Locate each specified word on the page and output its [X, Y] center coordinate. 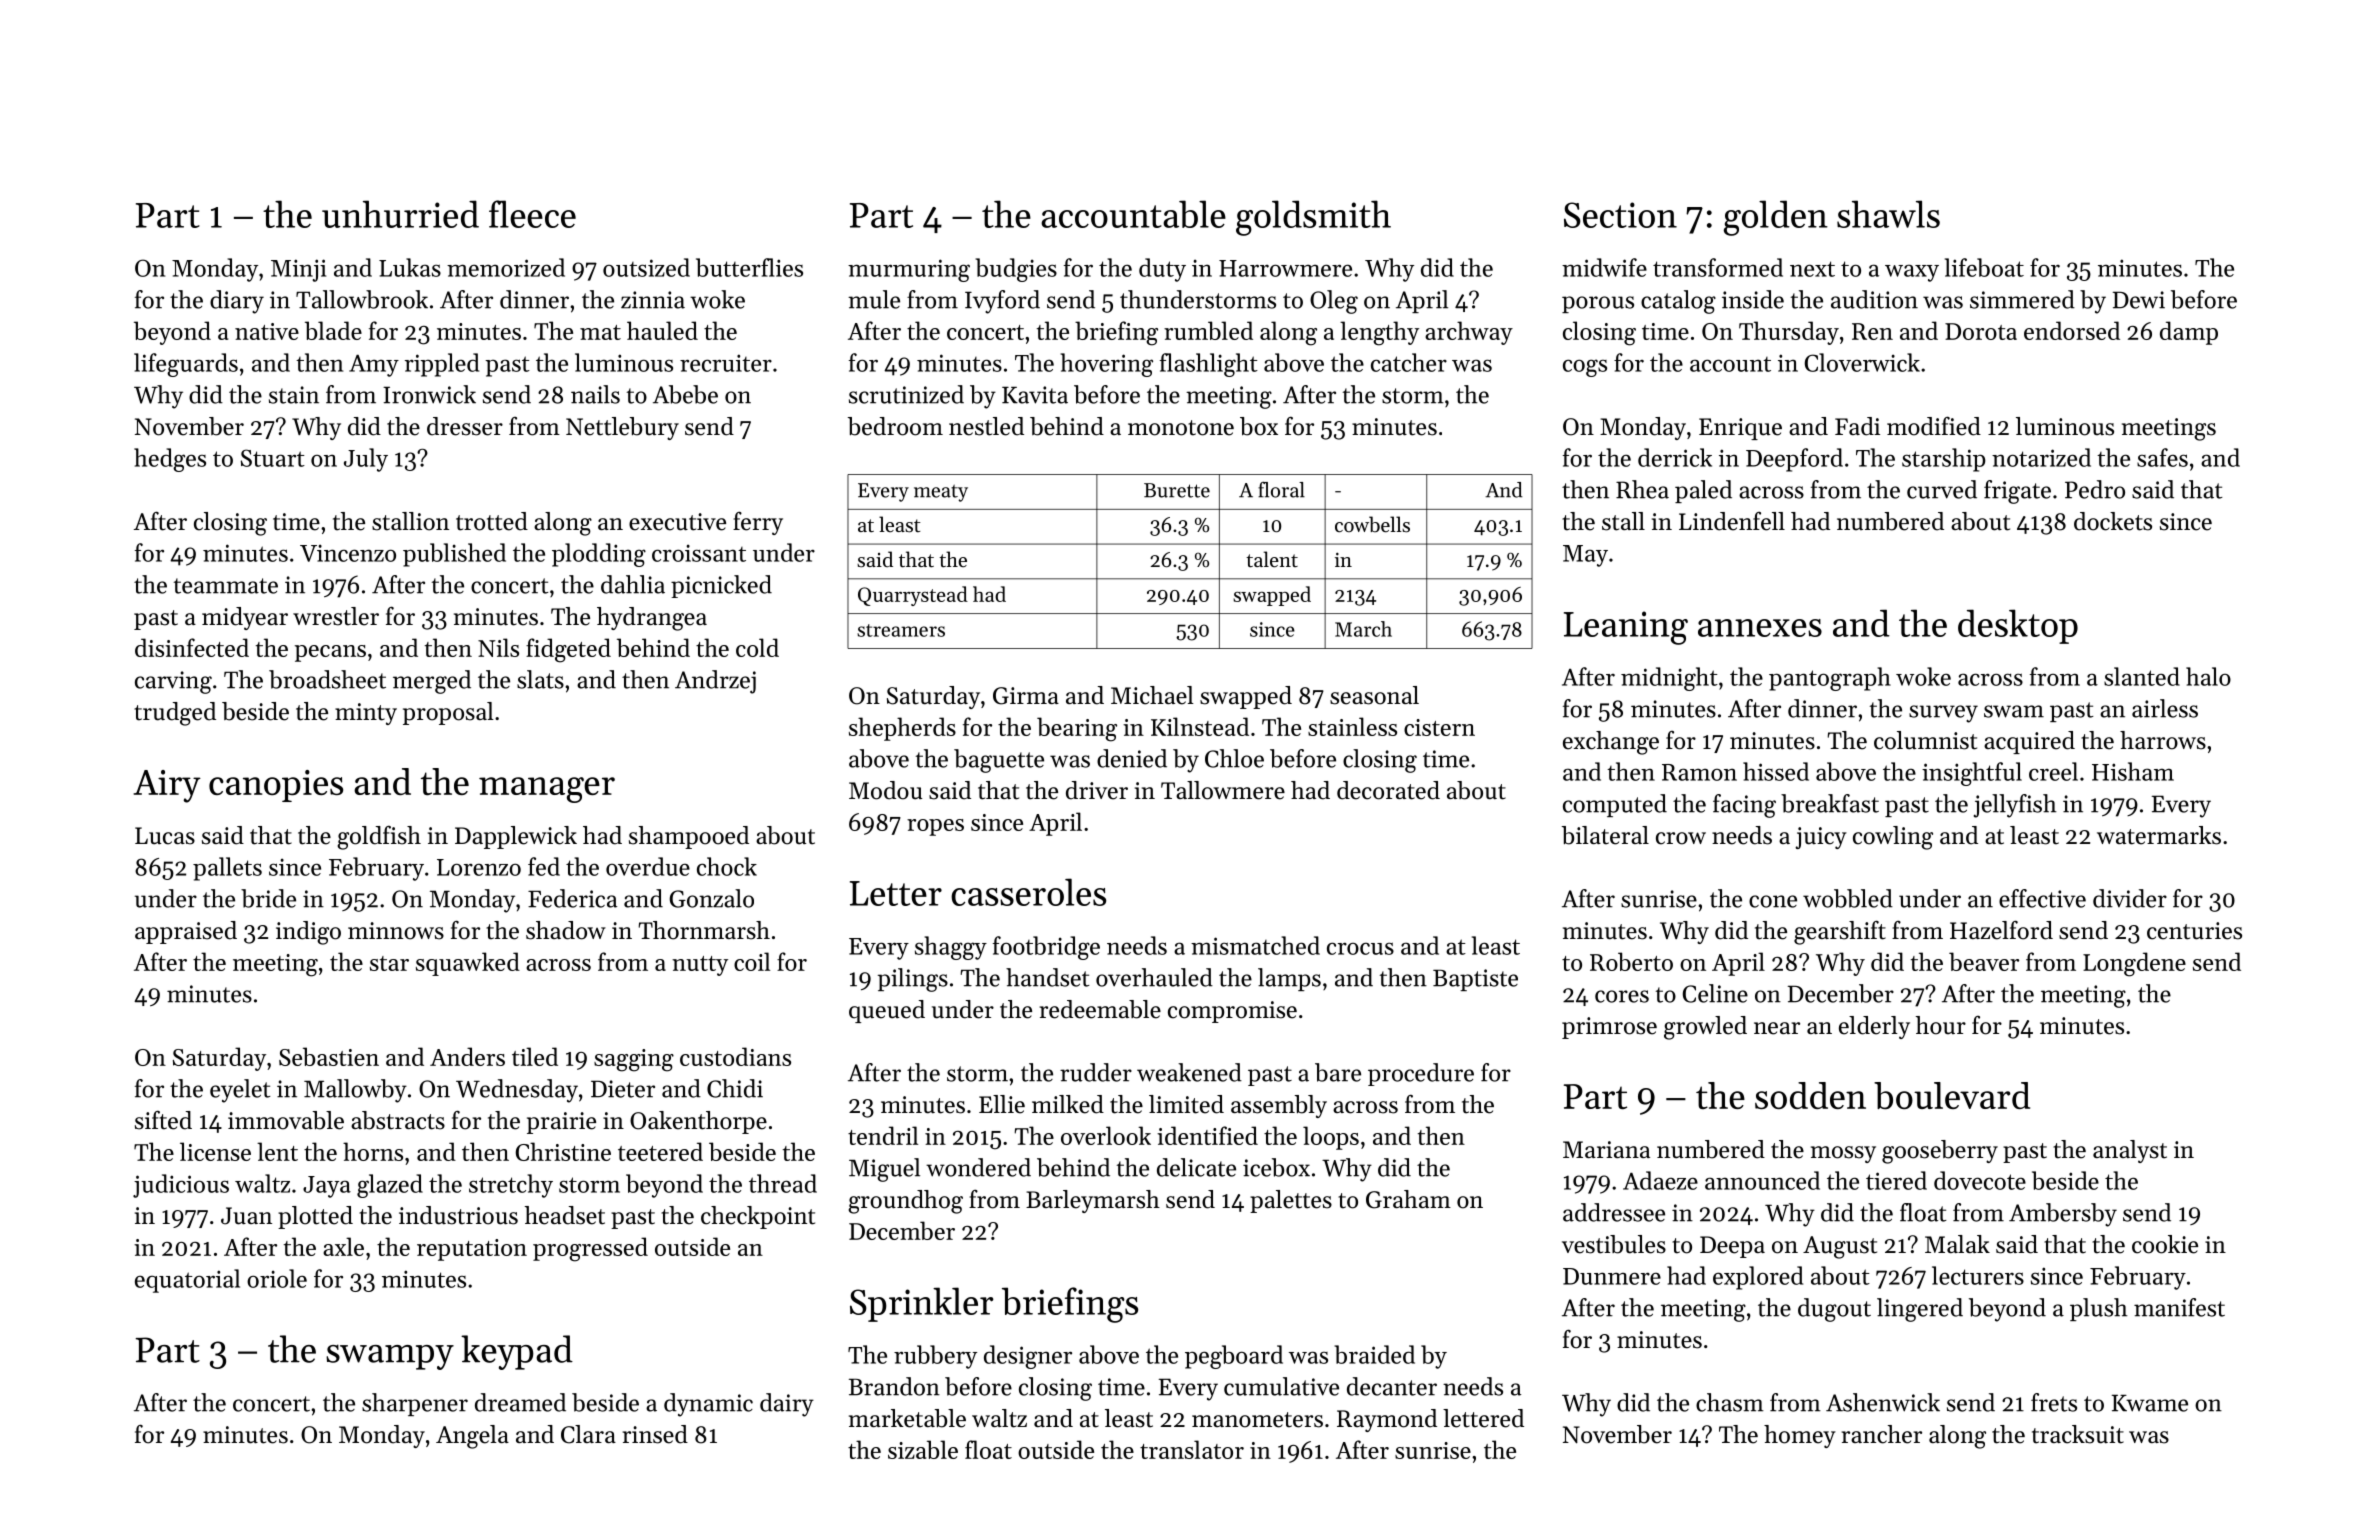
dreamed [520, 1402]
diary [237, 302]
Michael [1152, 695]
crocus [1360, 948]
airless [2165, 708]
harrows [2163, 740]
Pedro [2095, 489]
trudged [175, 714]
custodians [735, 1056]
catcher [1409, 362]
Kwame [2150, 1403]
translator [1192, 1449]
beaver [1984, 961]
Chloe [1234, 758]
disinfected [192, 647]
